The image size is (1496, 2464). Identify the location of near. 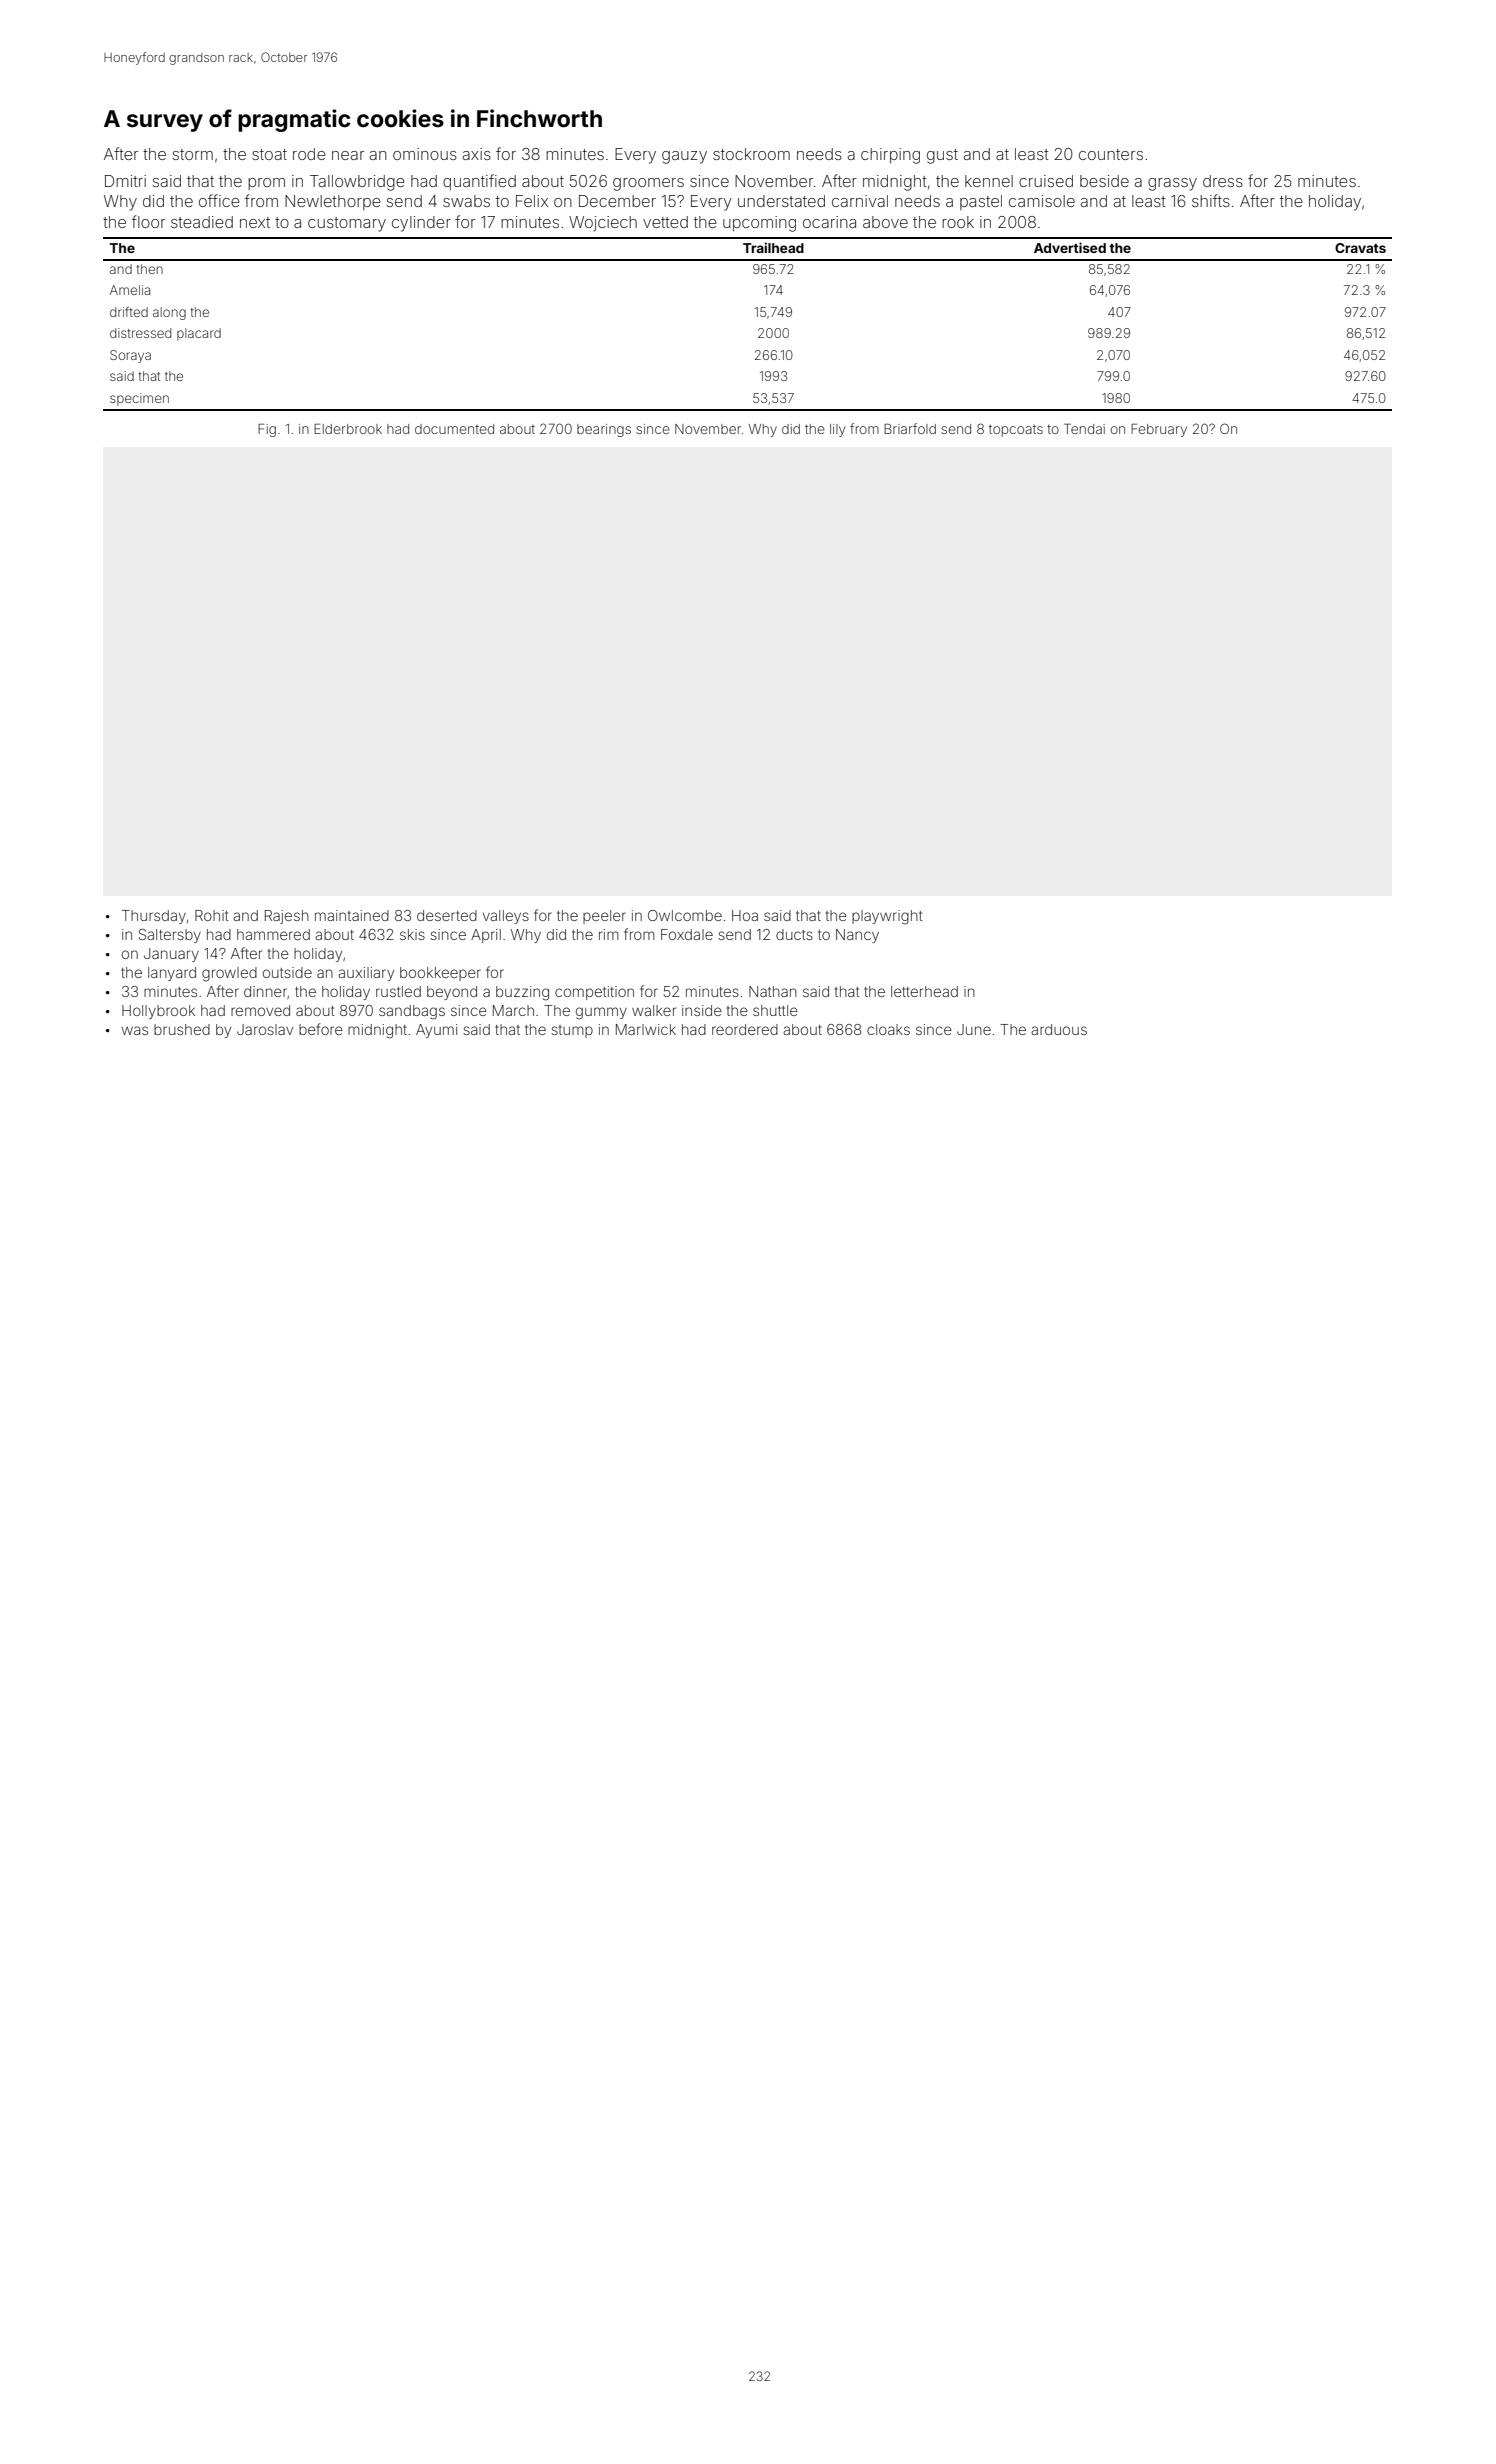
(348, 155).
